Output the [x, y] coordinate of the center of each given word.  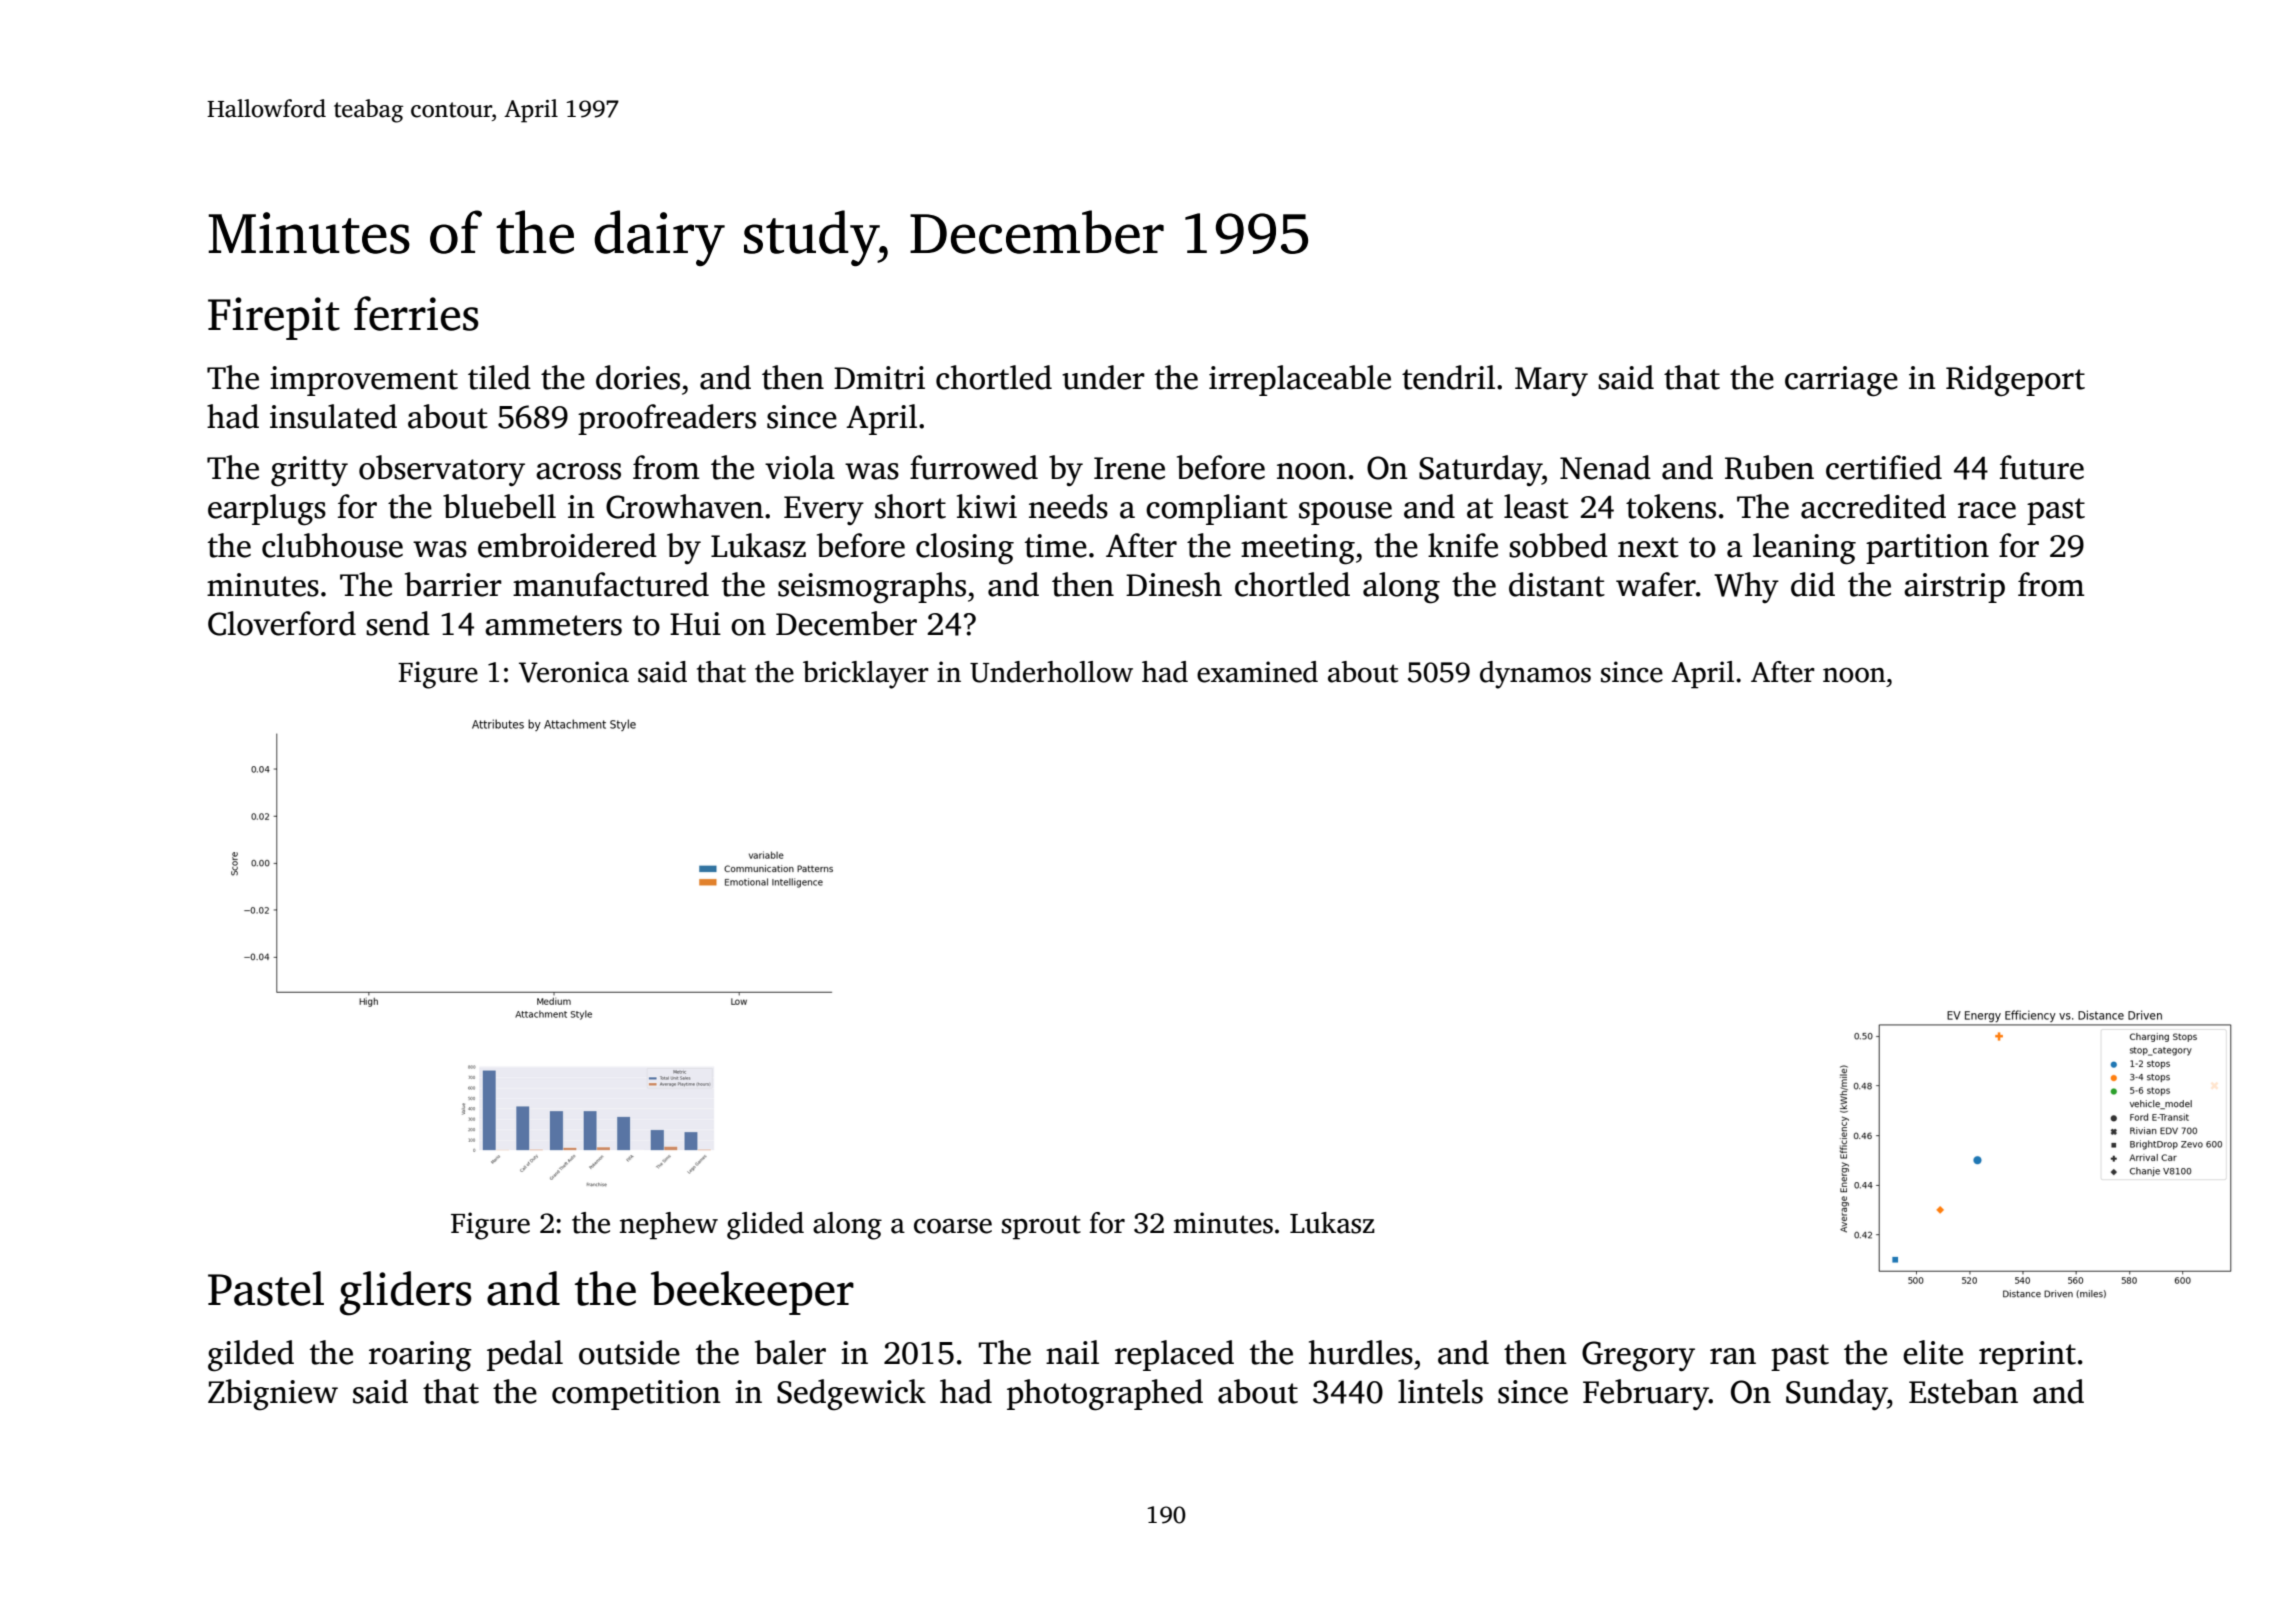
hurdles [1361, 1352]
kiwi [987, 506]
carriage [1841, 381]
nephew [669, 1226]
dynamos [1535, 675]
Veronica [574, 672]
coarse [953, 1226]
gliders [406, 1293]
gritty [309, 471]
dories [638, 377]
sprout [1041, 1227]
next [1648, 547]
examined [1257, 672]
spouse [1345, 513]
